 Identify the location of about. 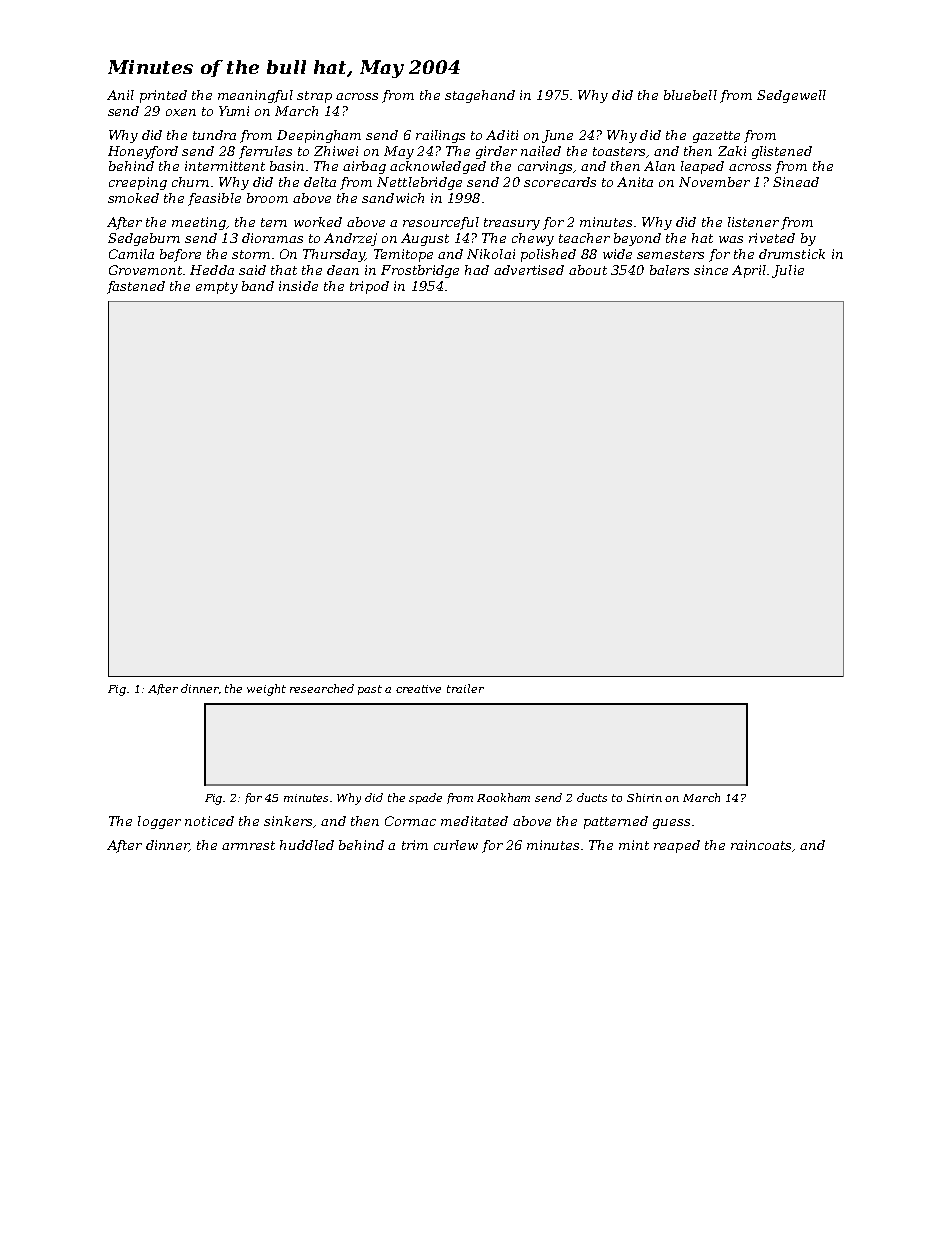
(588, 270).
